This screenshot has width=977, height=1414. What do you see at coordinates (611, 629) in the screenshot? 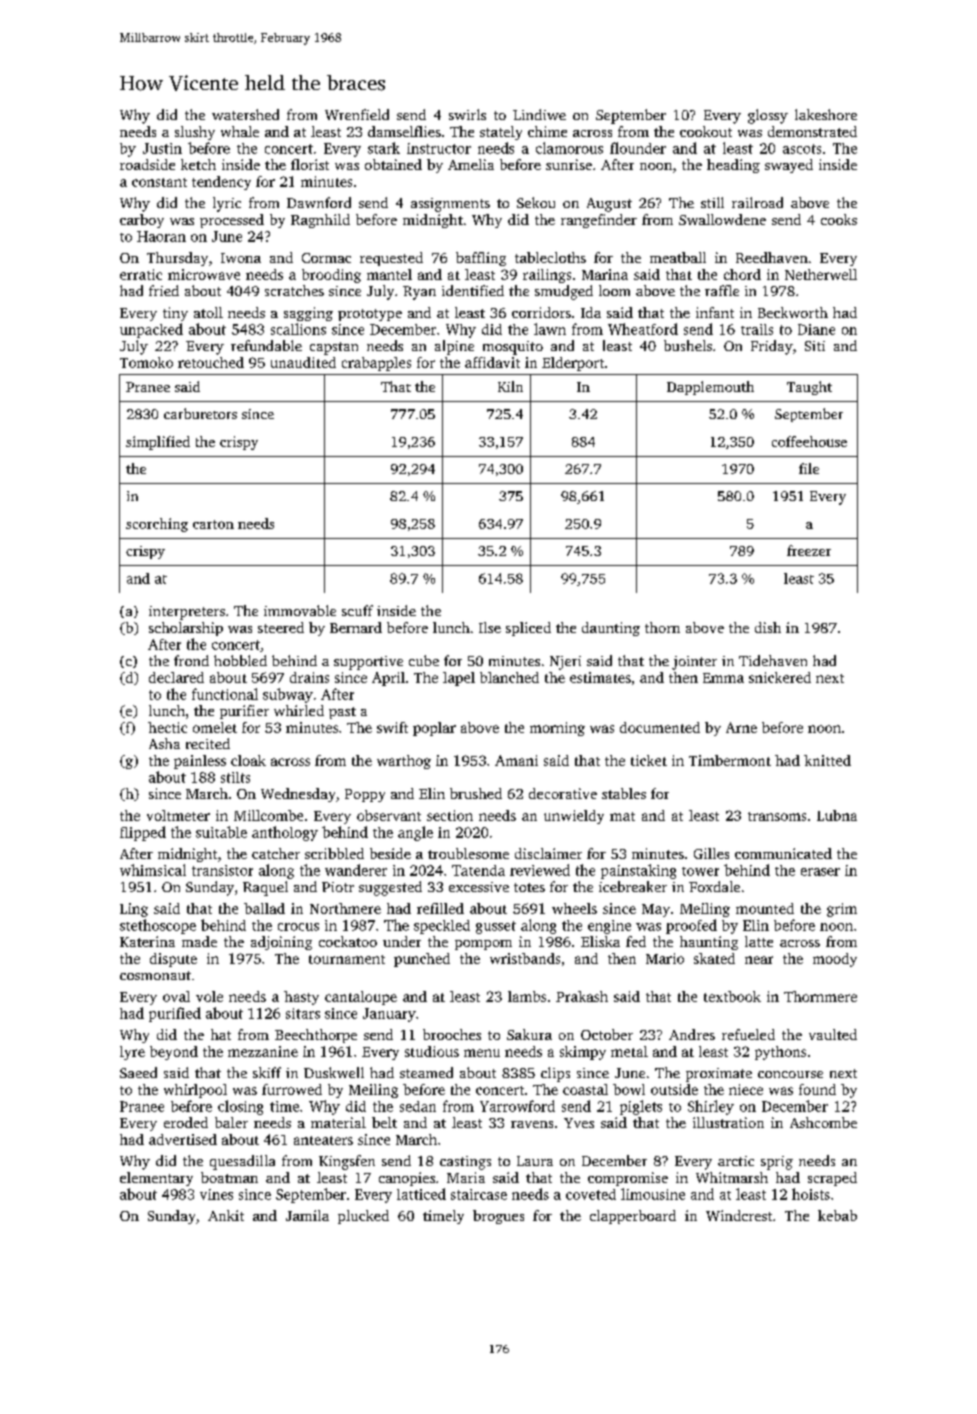
I see `daunting` at bounding box center [611, 629].
